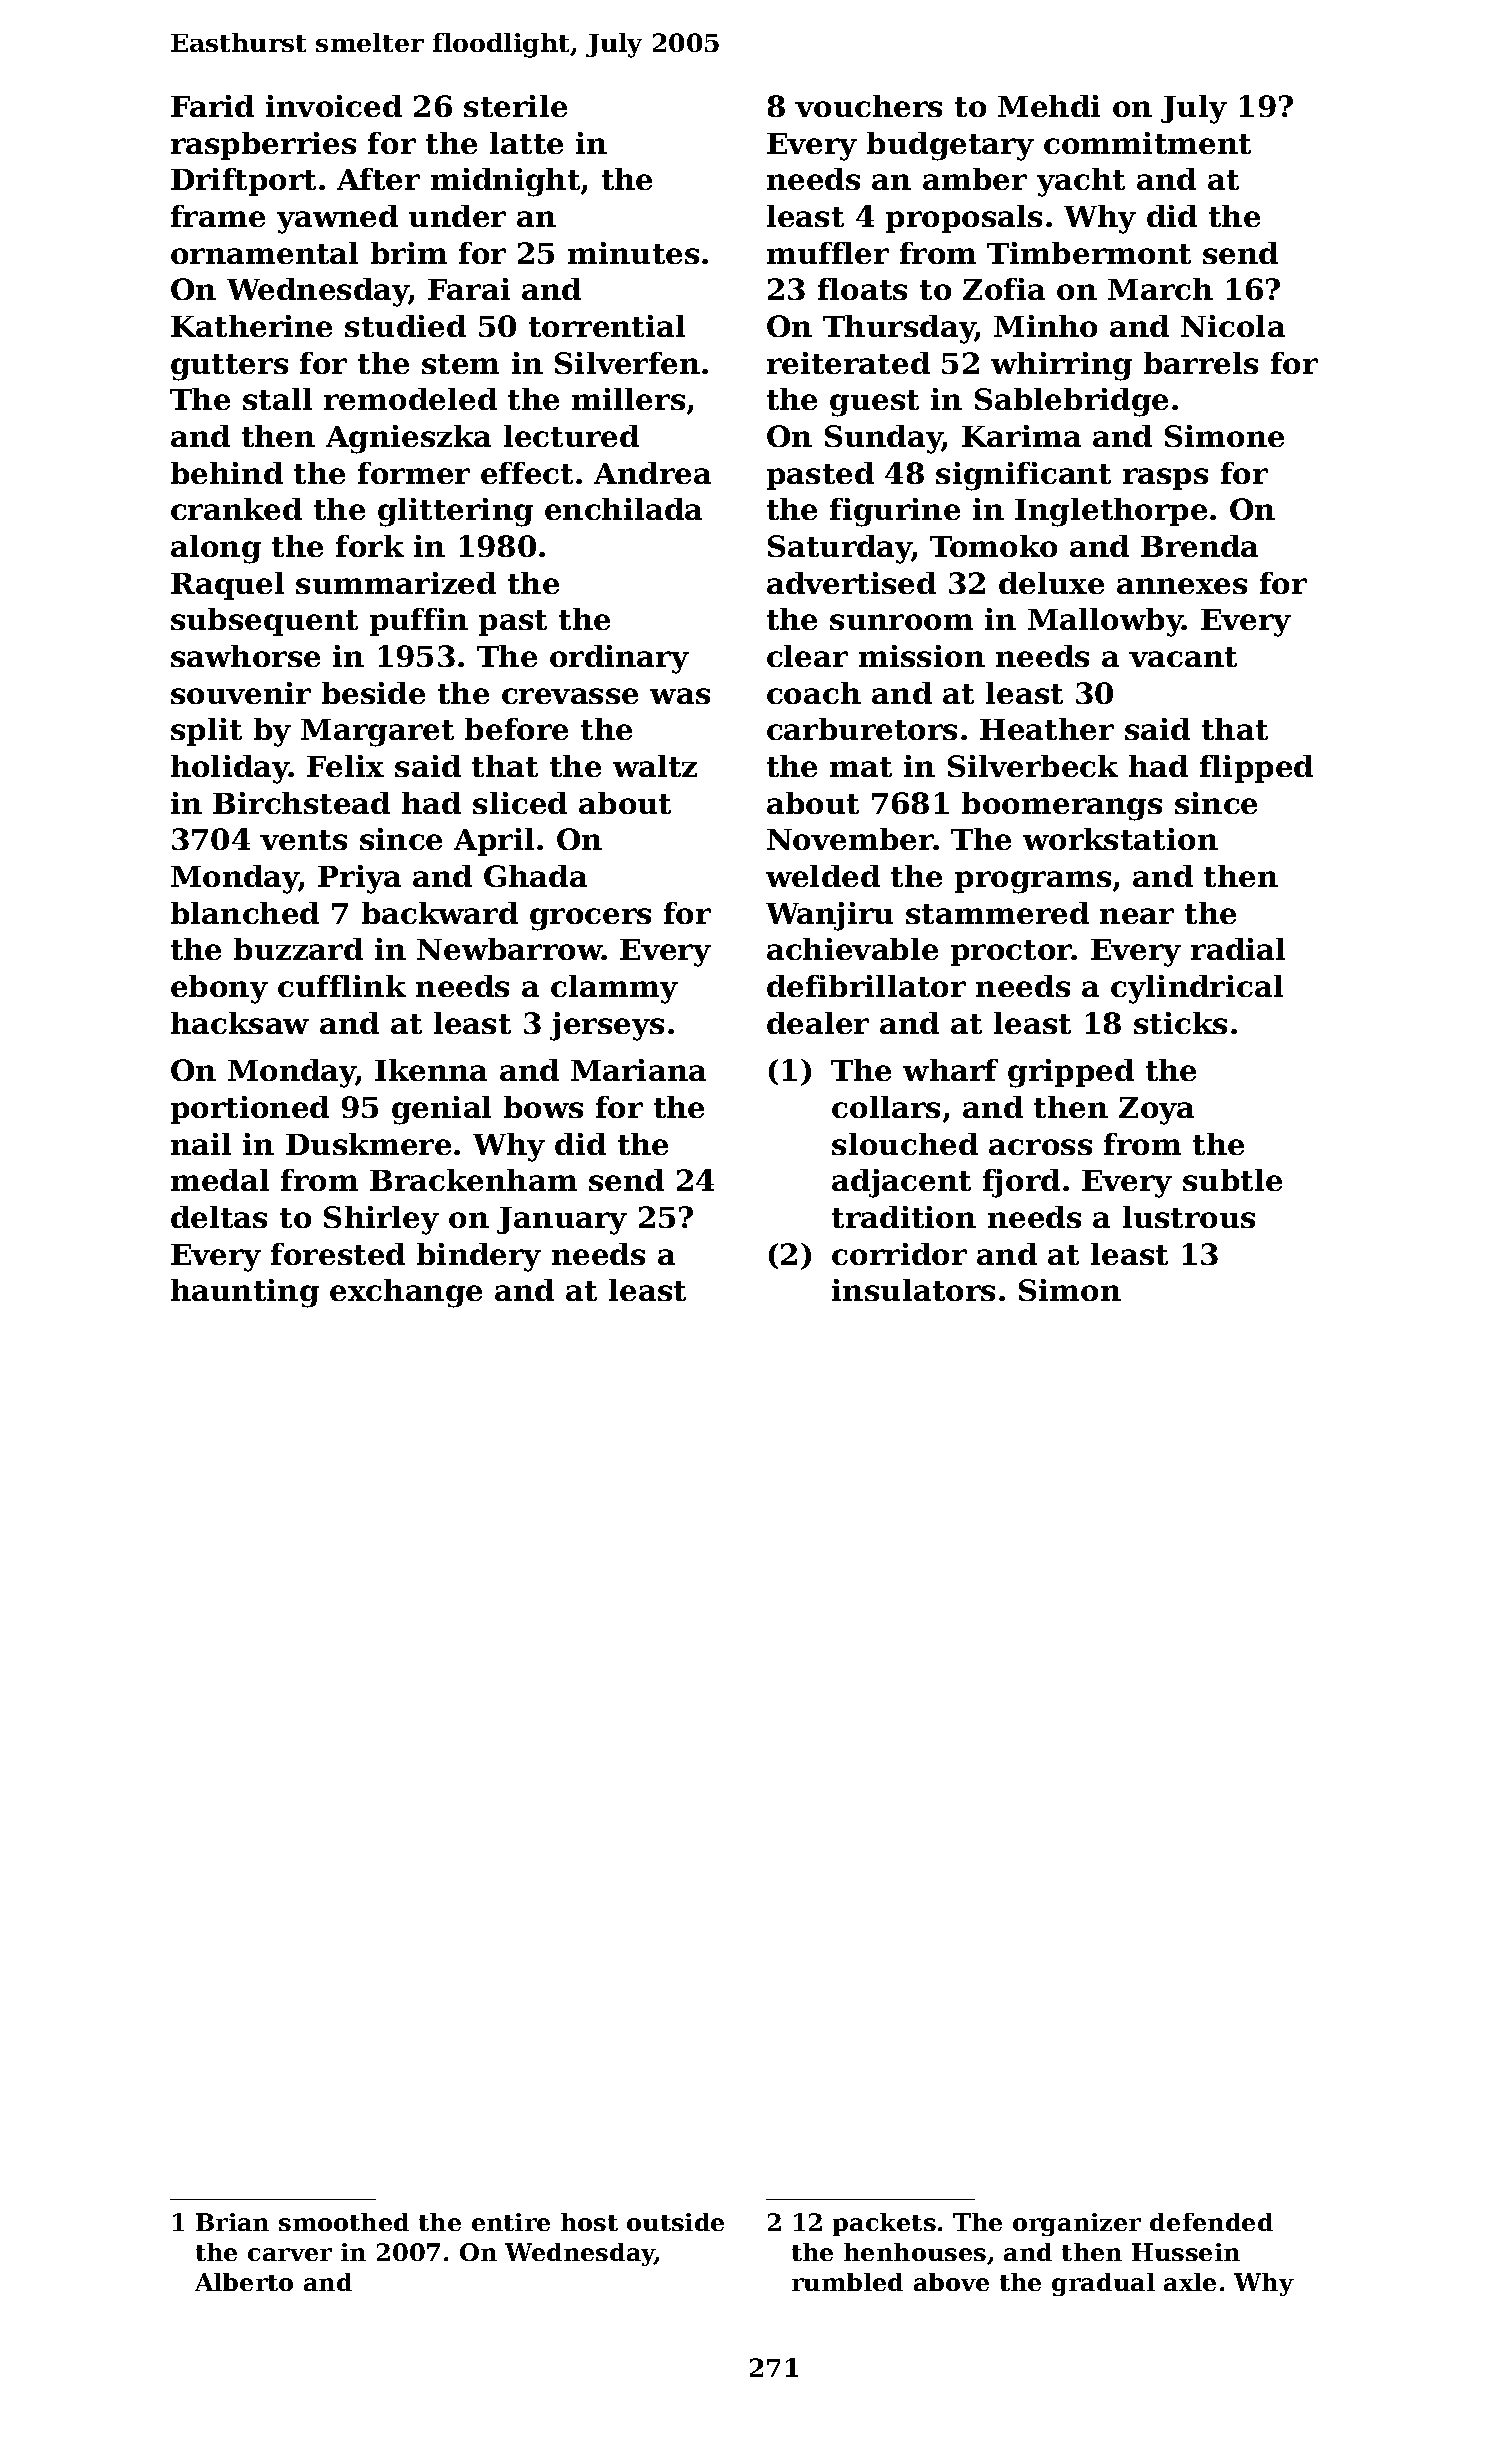 The width and height of the screenshot is (1496, 2464). What do you see at coordinates (479, 1257) in the screenshot?
I see `bindery` at bounding box center [479, 1257].
